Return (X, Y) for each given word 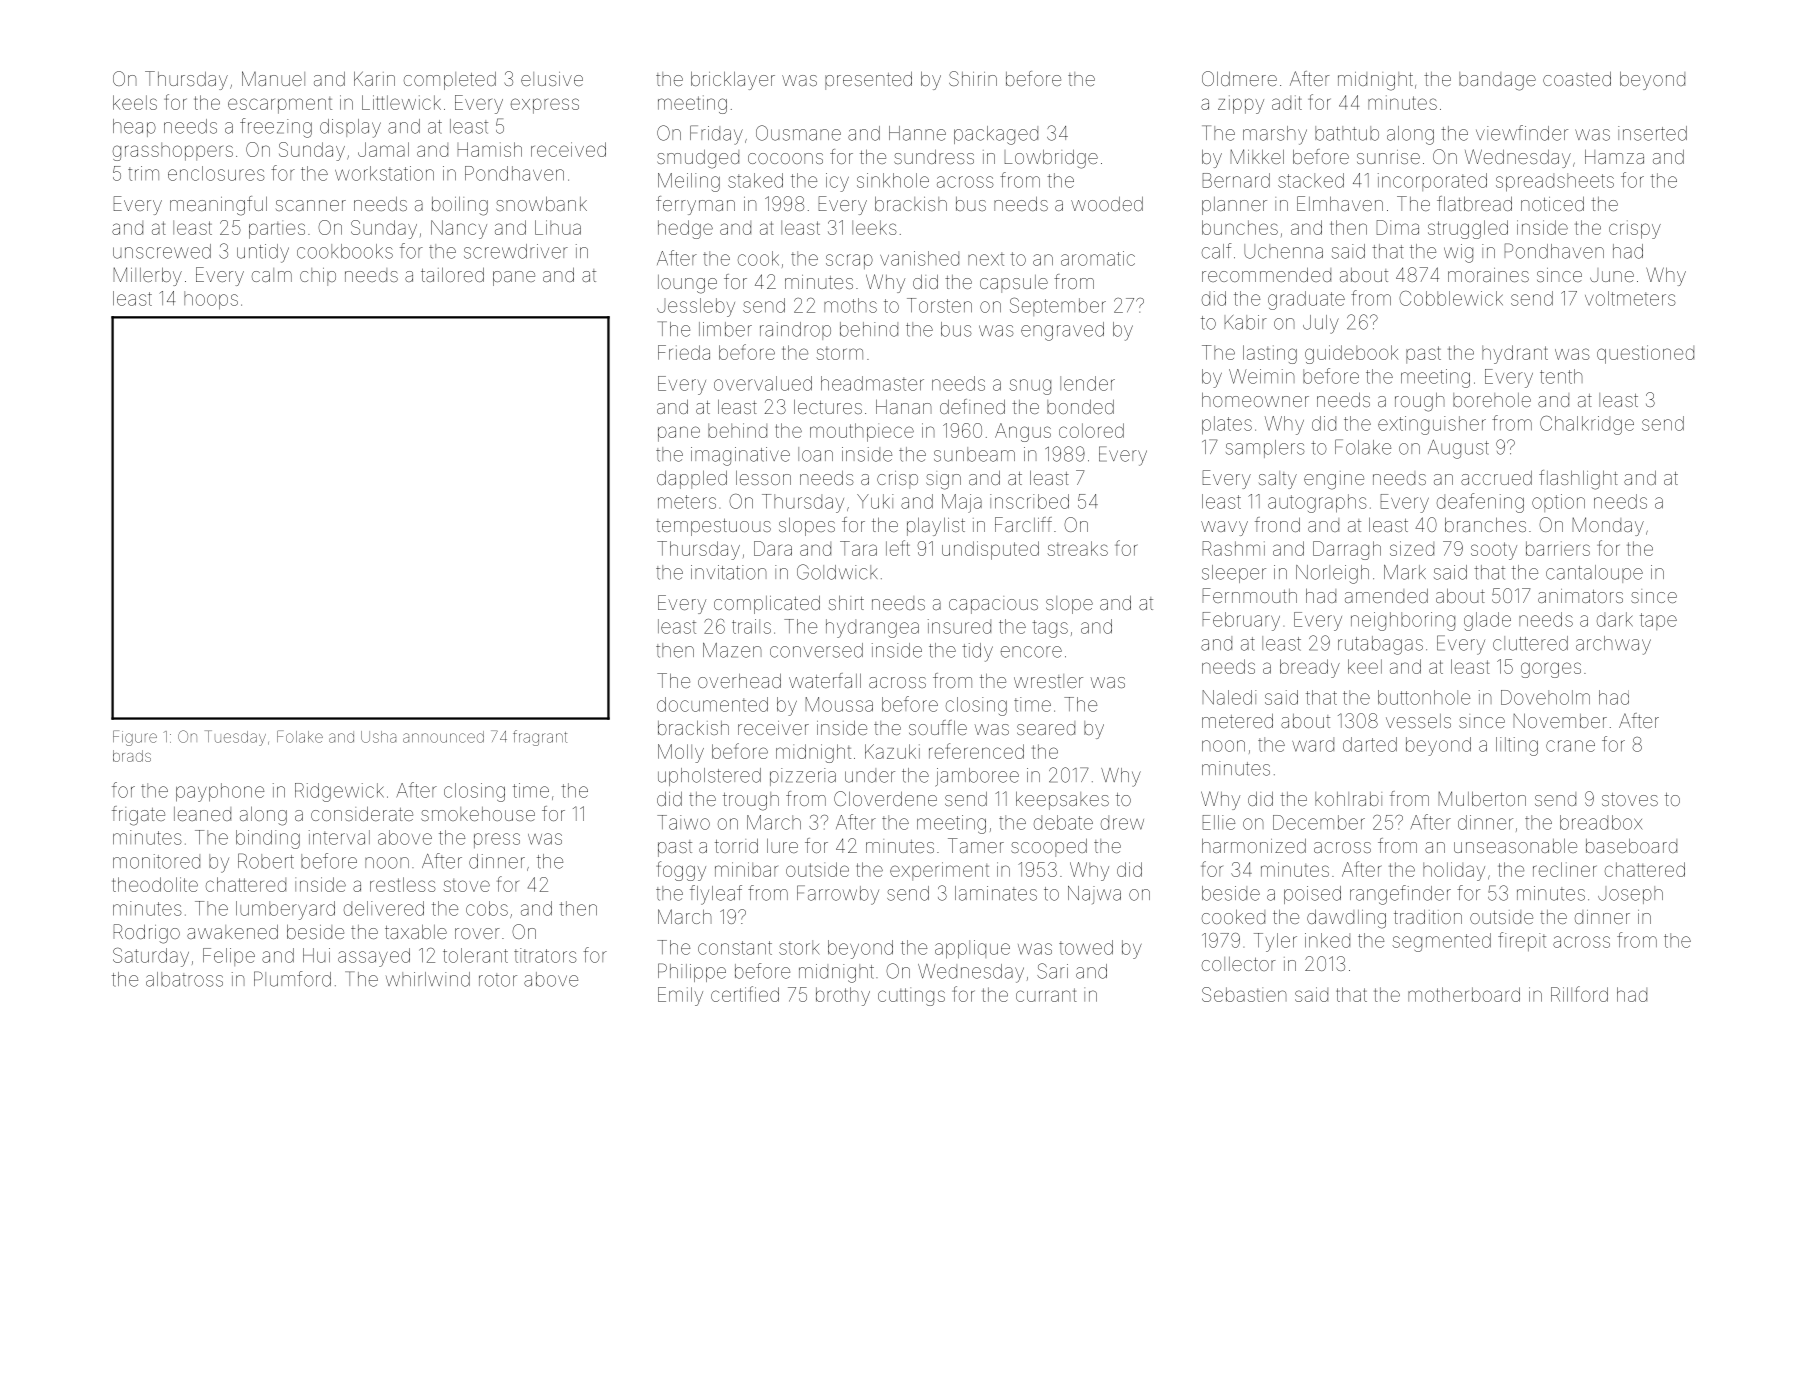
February (1241, 621)
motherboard (1464, 994)
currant (1046, 995)
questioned (1645, 354)
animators (1580, 596)
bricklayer (733, 80)
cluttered (1530, 643)
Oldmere (1239, 78)
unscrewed (162, 251)
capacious (993, 605)
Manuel (273, 78)
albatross (184, 979)
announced (443, 737)
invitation (729, 572)
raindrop (795, 331)
